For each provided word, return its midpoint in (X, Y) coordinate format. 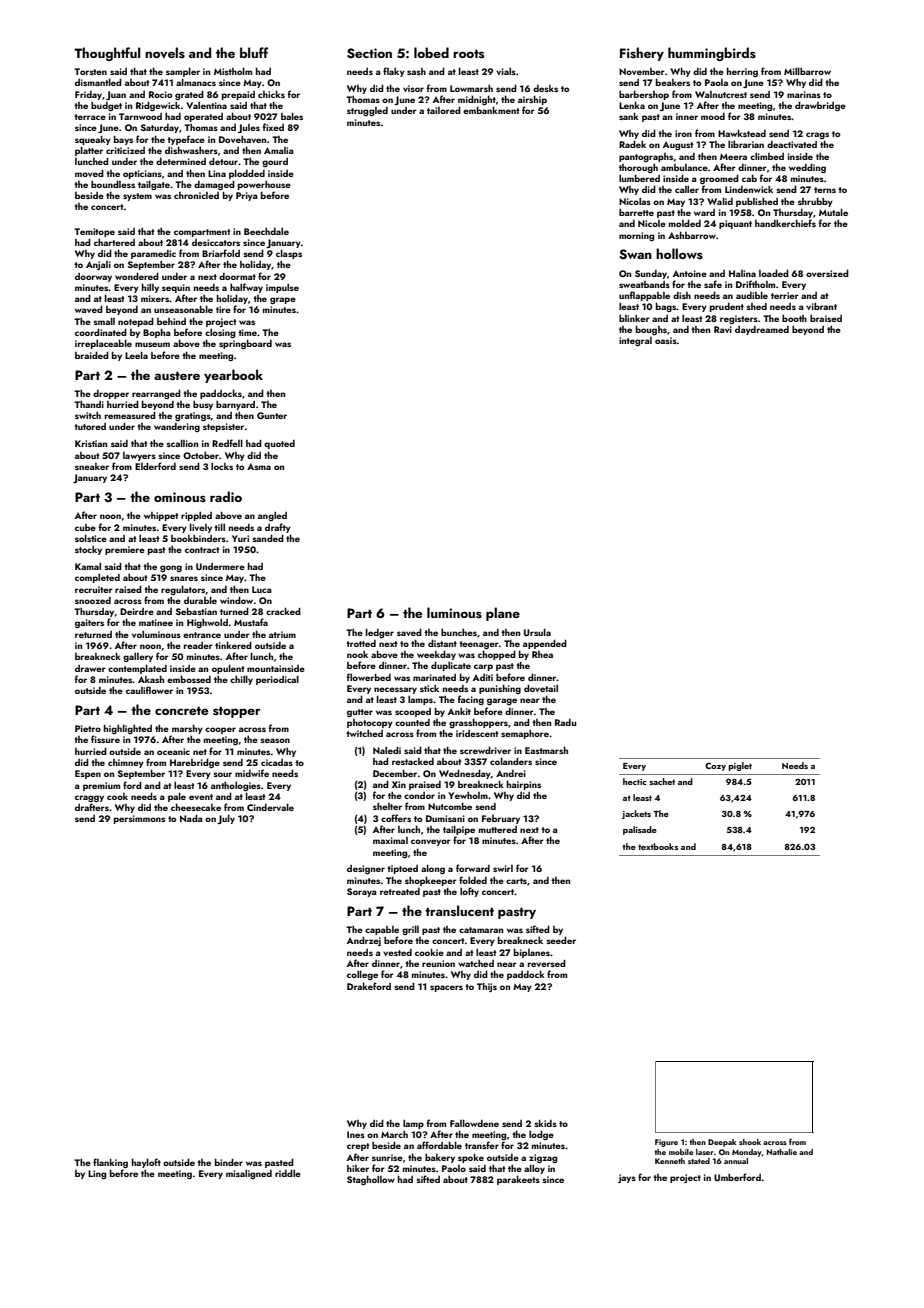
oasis (666, 340)
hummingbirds (712, 54)
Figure (666, 1143)
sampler (183, 72)
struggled (367, 111)
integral (635, 341)
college (362, 975)
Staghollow (371, 1180)
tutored (90, 426)
